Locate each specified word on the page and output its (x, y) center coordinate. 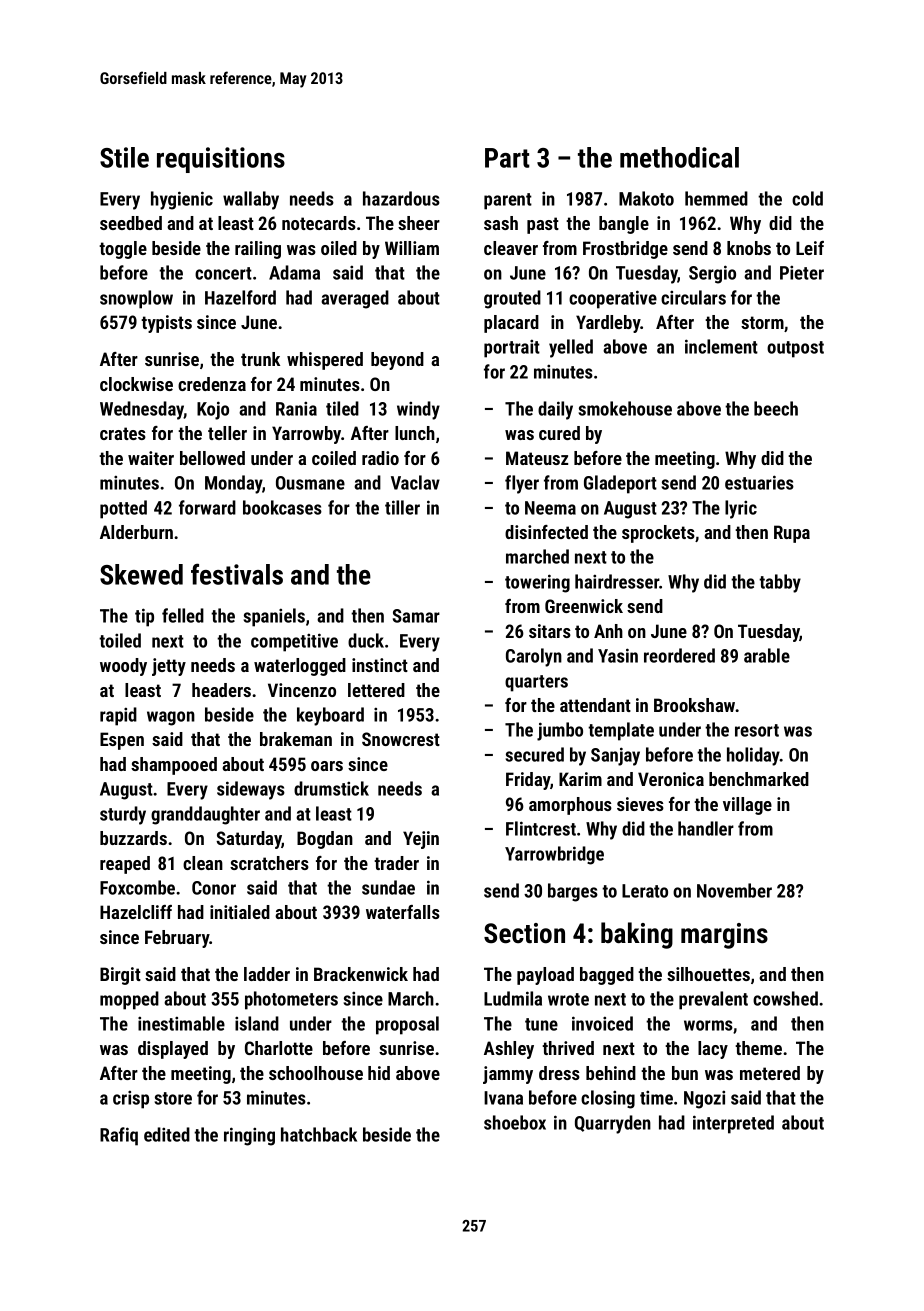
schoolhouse (316, 1073)
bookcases (282, 507)
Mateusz (537, 458)
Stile (124, 157)
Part (507, 158)
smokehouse (625, 408)
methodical (679, 157)
